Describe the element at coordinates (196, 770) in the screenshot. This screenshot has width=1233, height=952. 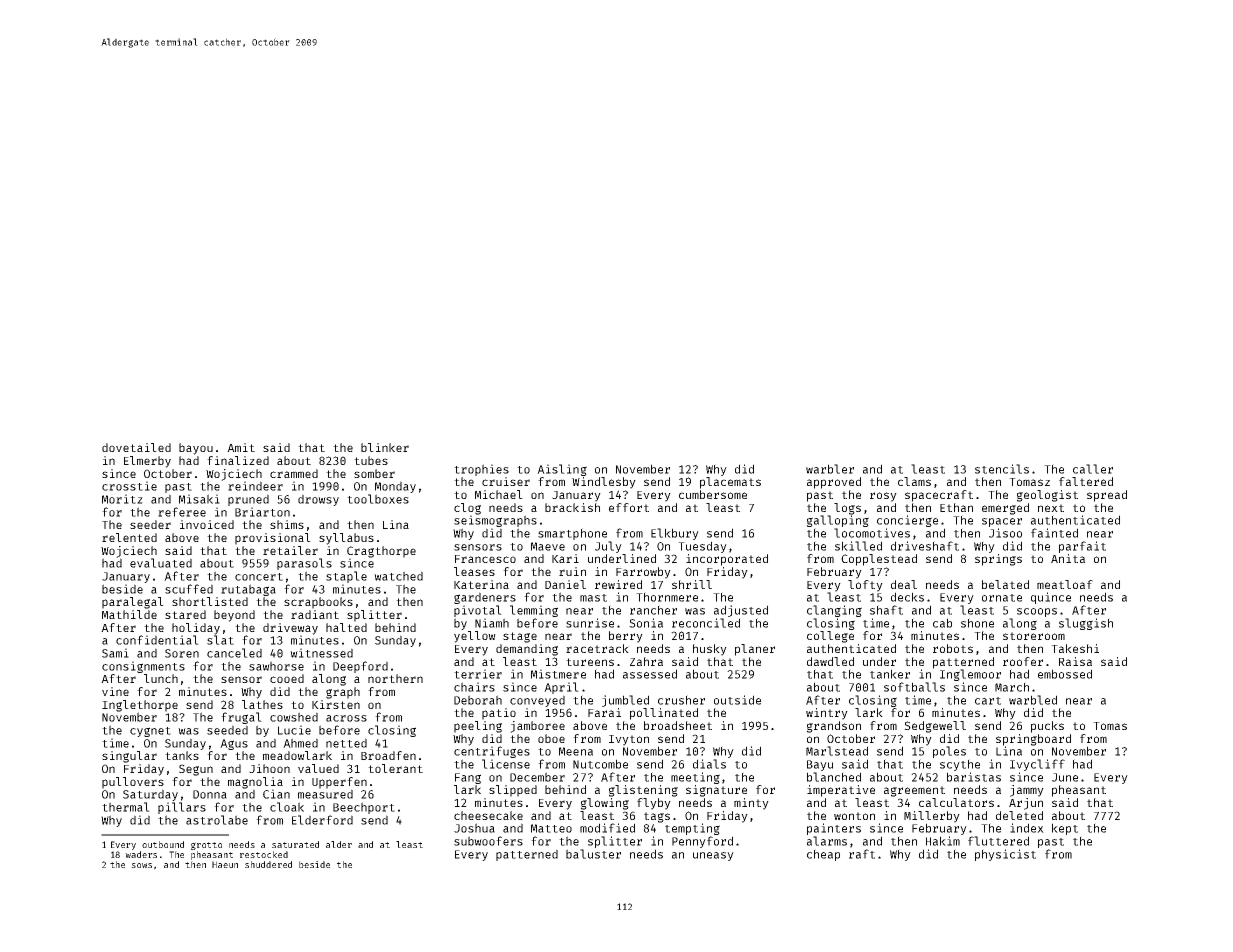
I see `Segun` at that location.
